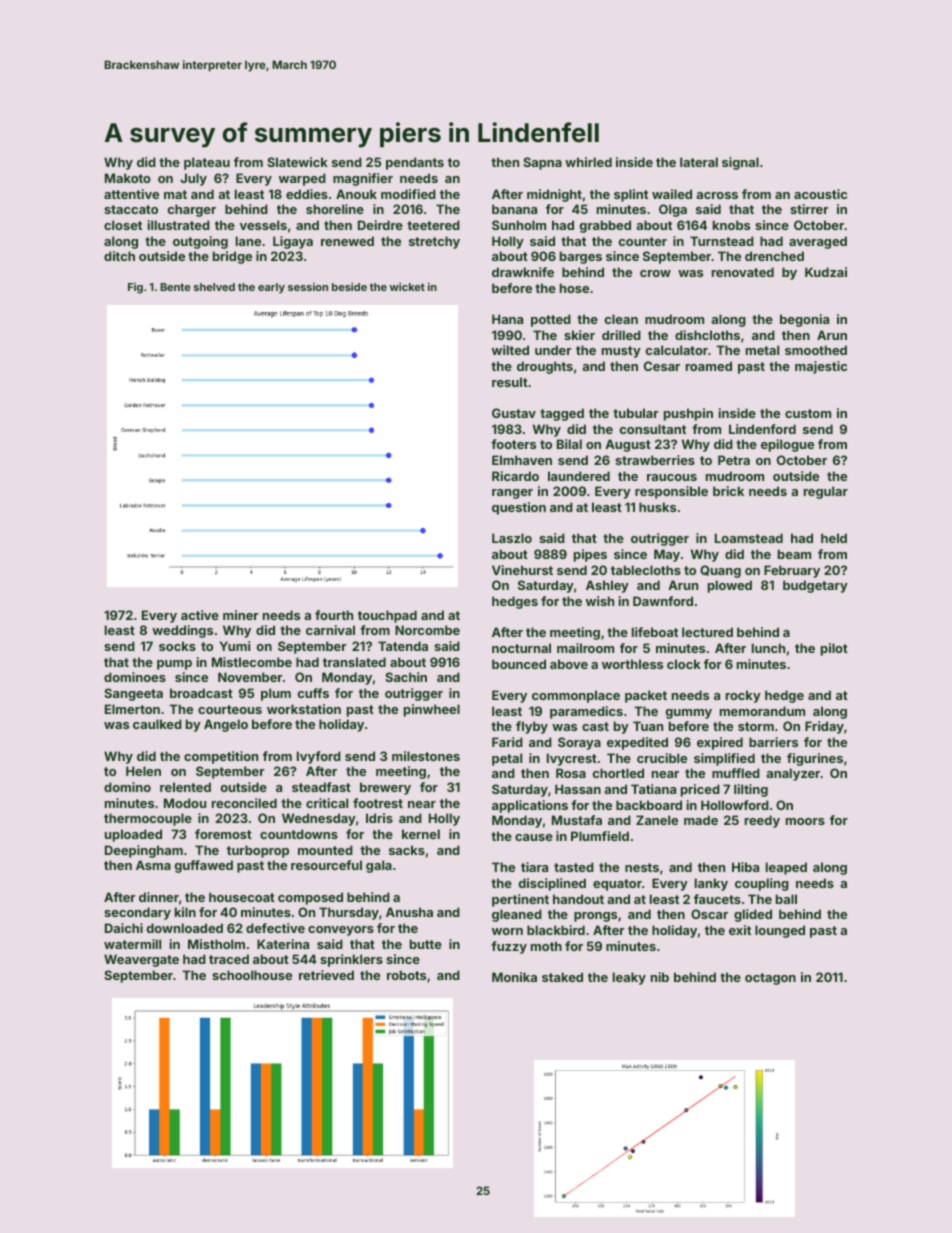 The width and height of the image is (952, 1233). I want to click on shelved, so click(214, 287).
